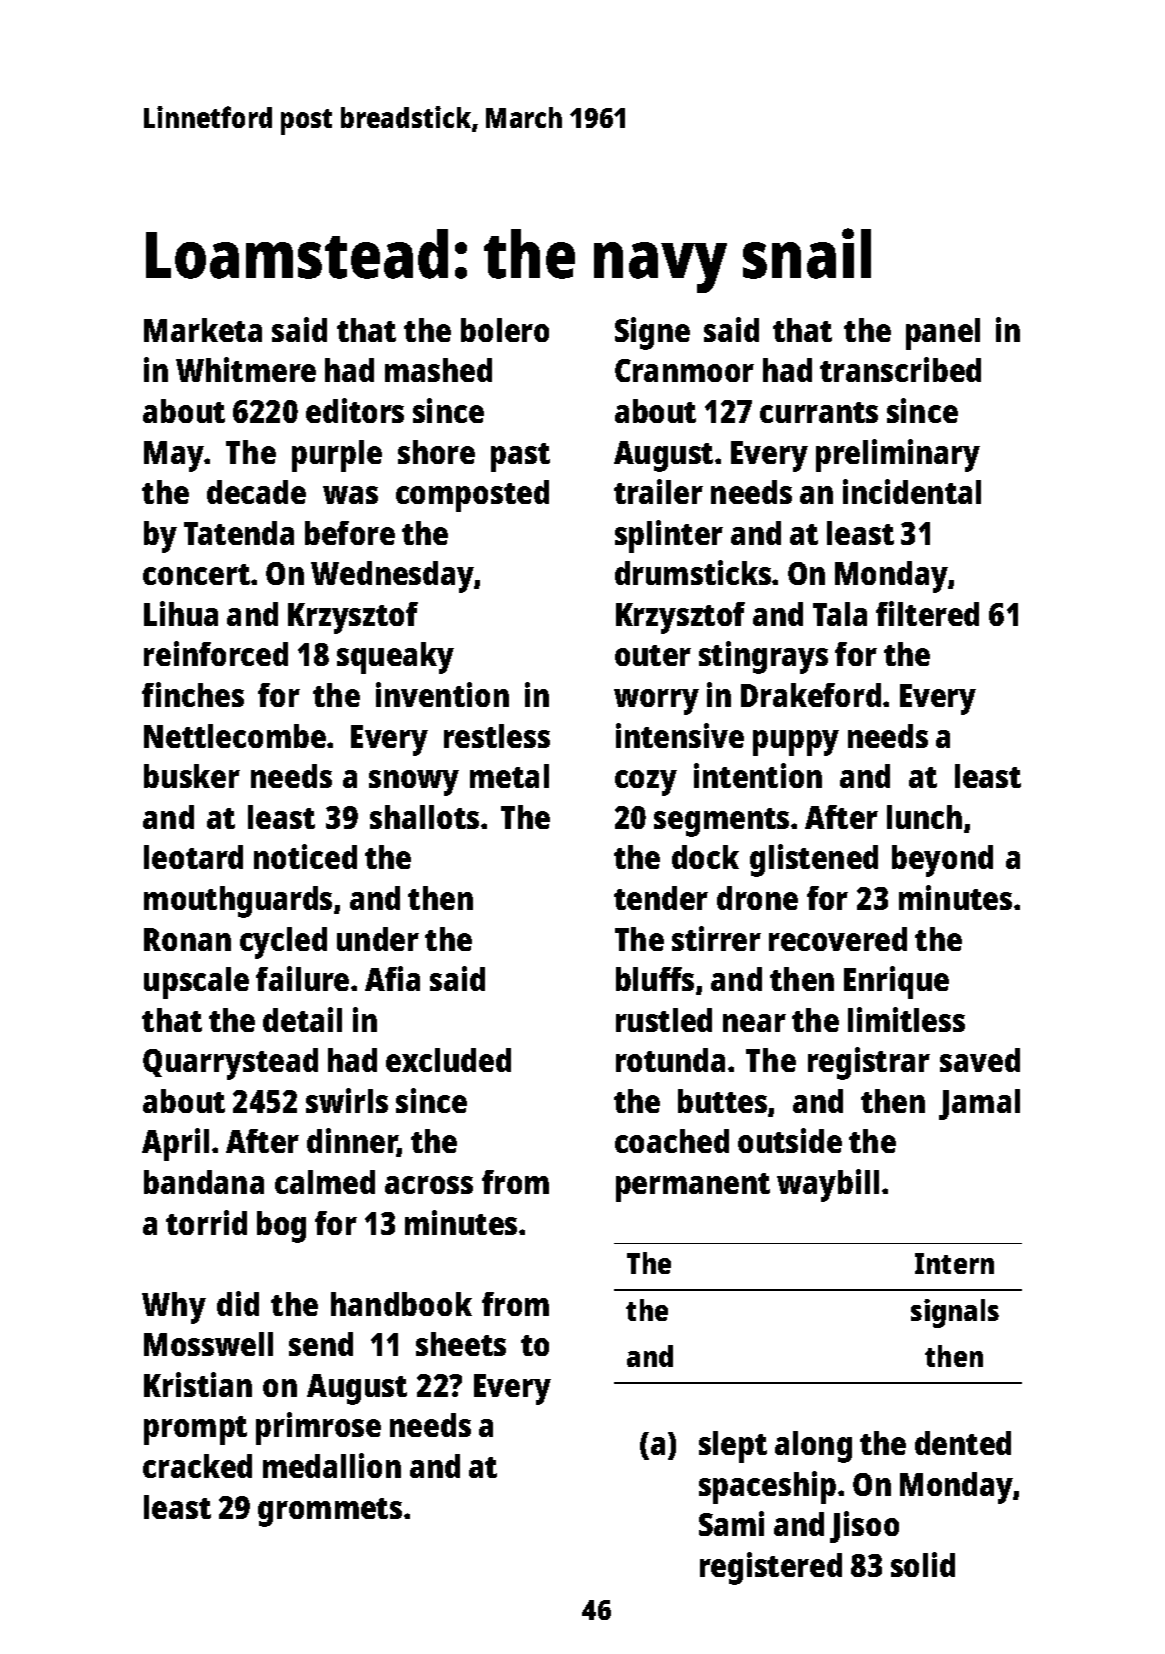 The image size is (1165, 1654). Describe the element at coordinates (414, 783) in the screenshot. I see `snowy` at that location.
